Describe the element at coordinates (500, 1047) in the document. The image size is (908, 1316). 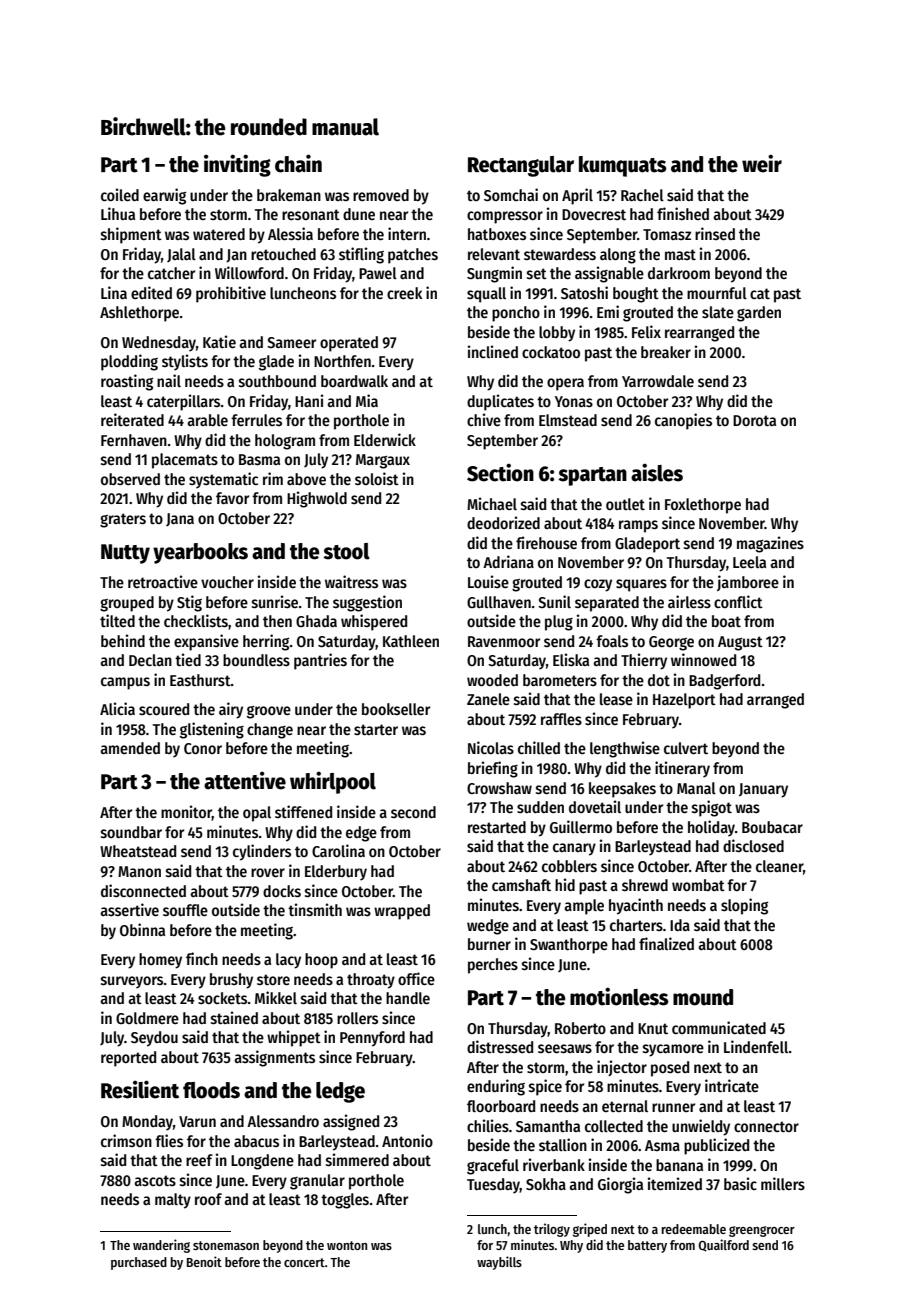
I see `distressed` at that location.
